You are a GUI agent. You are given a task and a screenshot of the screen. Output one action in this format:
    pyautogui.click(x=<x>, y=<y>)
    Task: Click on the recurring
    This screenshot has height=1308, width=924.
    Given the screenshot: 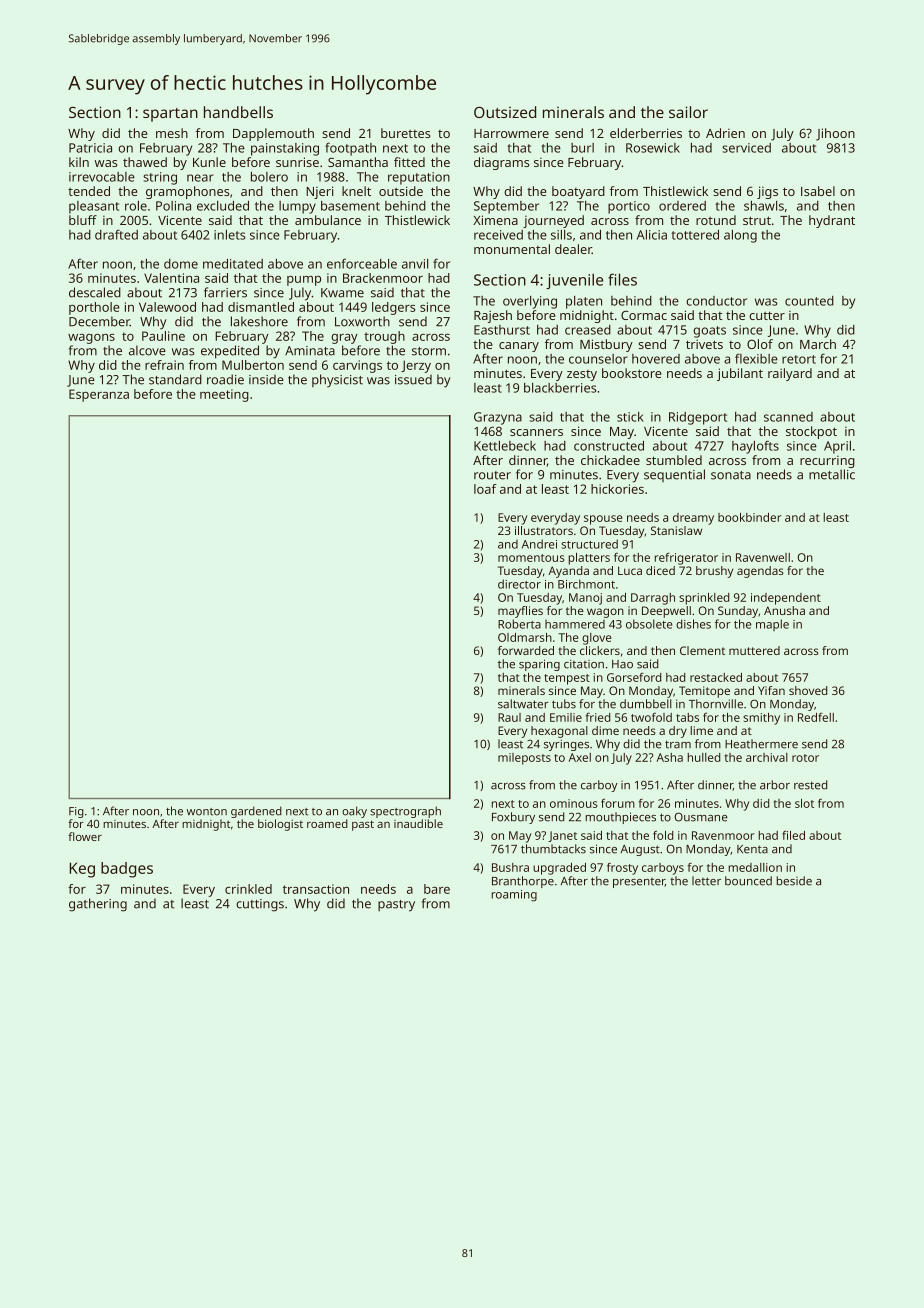 What is the action you would take?
    pyautogui.click(x=827, y=462)
